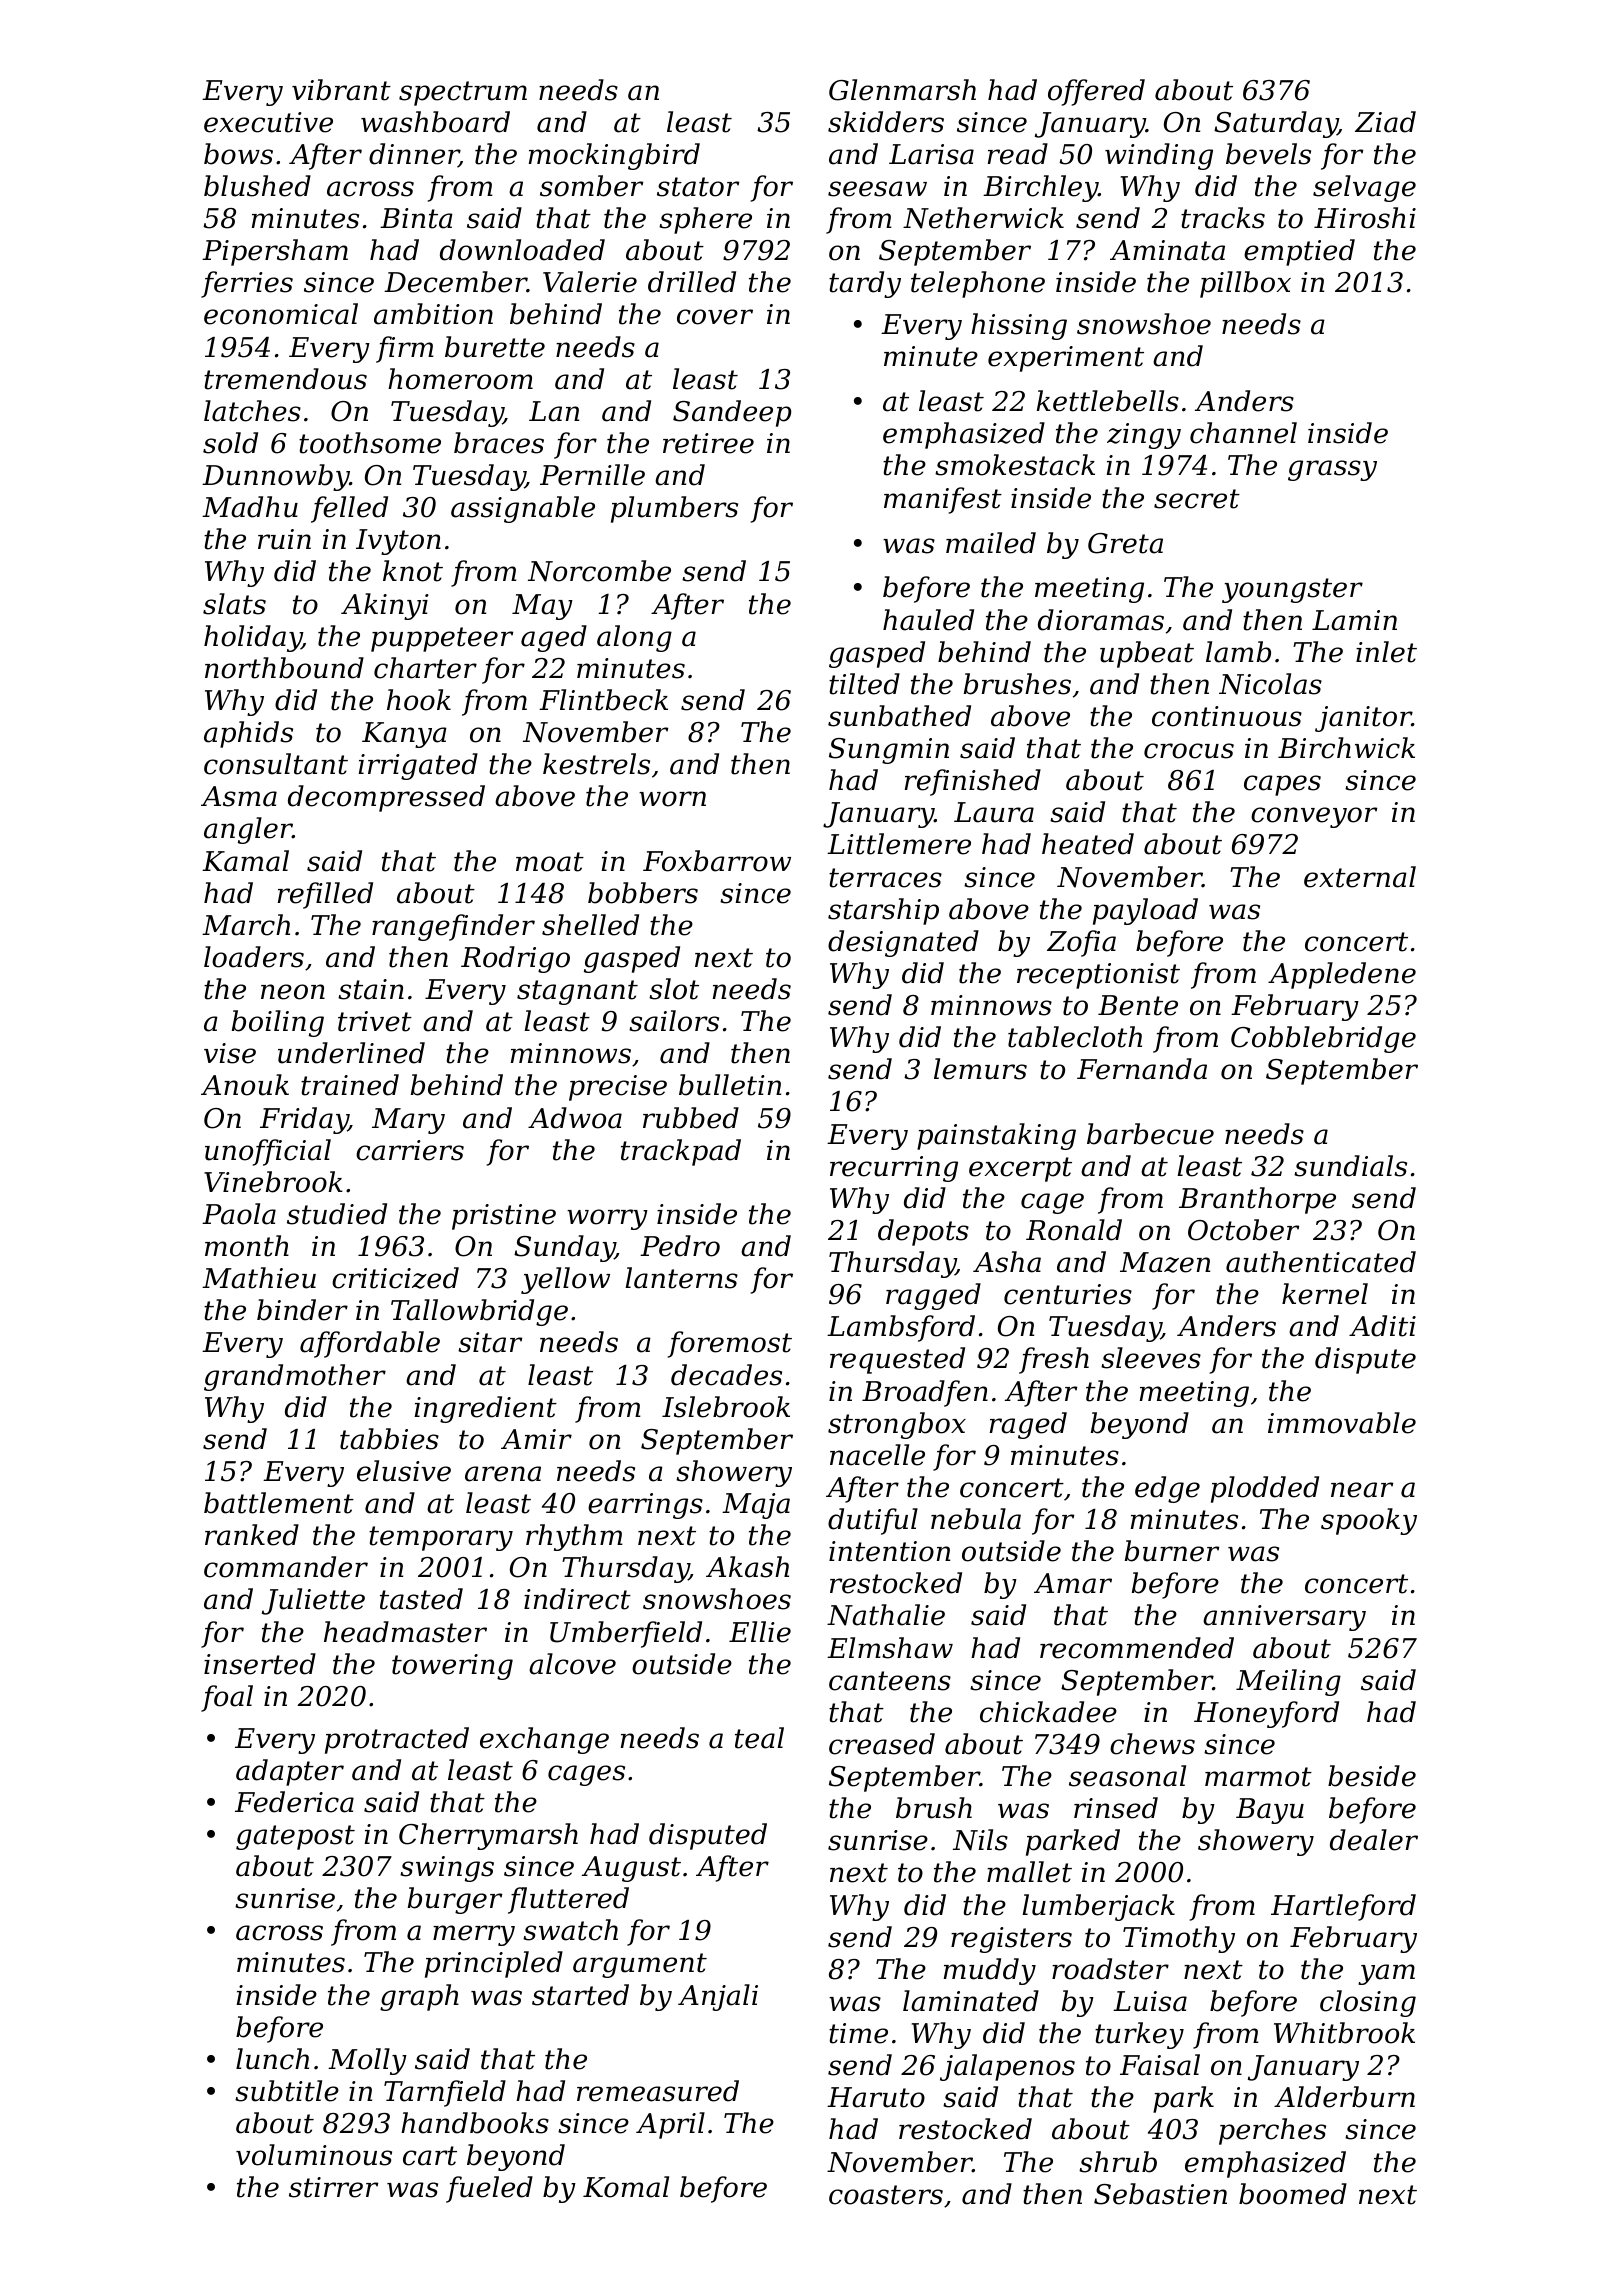 The height and width of the document is (2292, 1620). What do you see at coordinates (1360, 877) in the document?
I see `external` at bounding box center [1360, 877].
